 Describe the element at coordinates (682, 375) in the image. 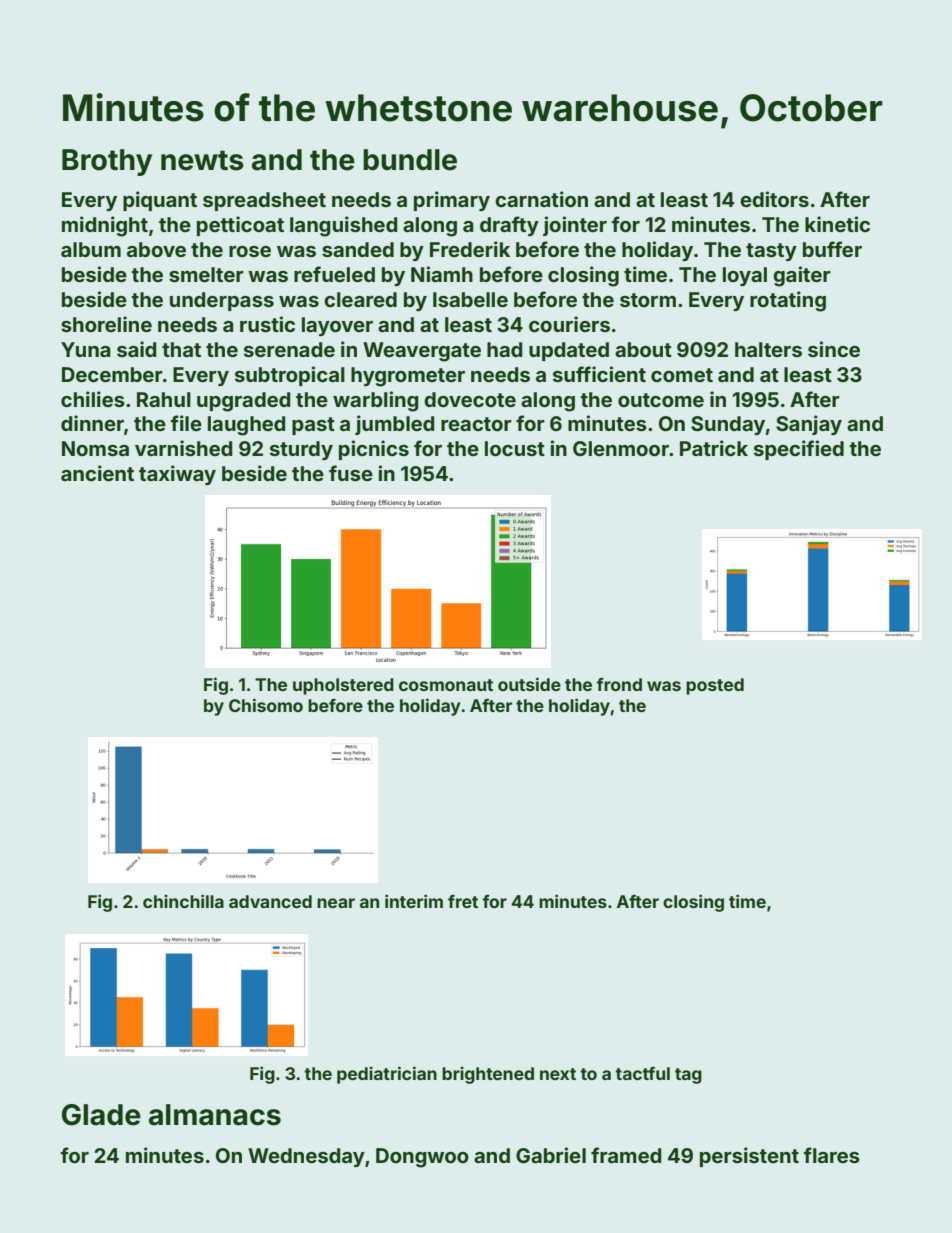

I see `comet` at that location.
